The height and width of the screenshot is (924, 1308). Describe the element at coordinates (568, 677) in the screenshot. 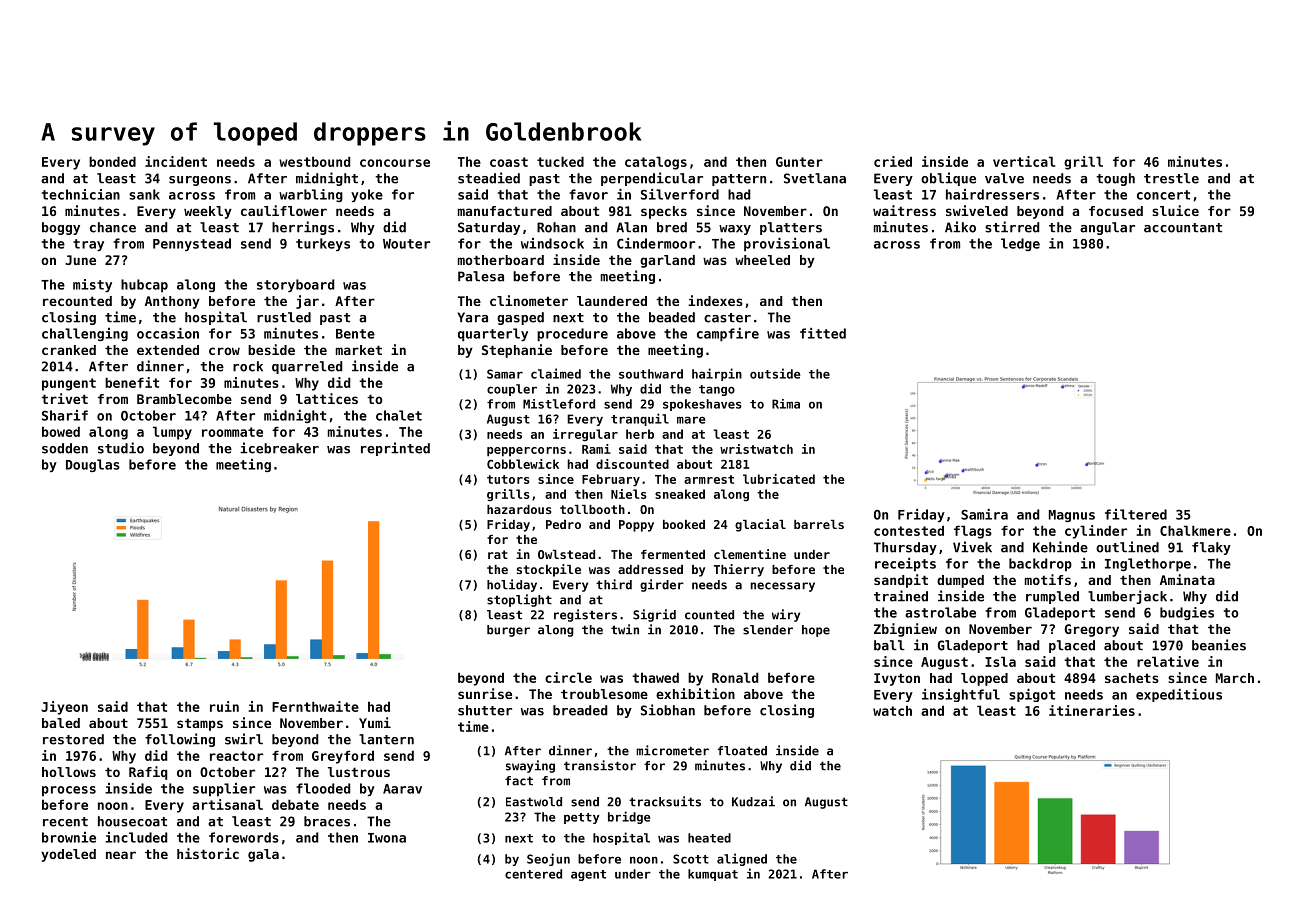

I see `circle` at that location.
